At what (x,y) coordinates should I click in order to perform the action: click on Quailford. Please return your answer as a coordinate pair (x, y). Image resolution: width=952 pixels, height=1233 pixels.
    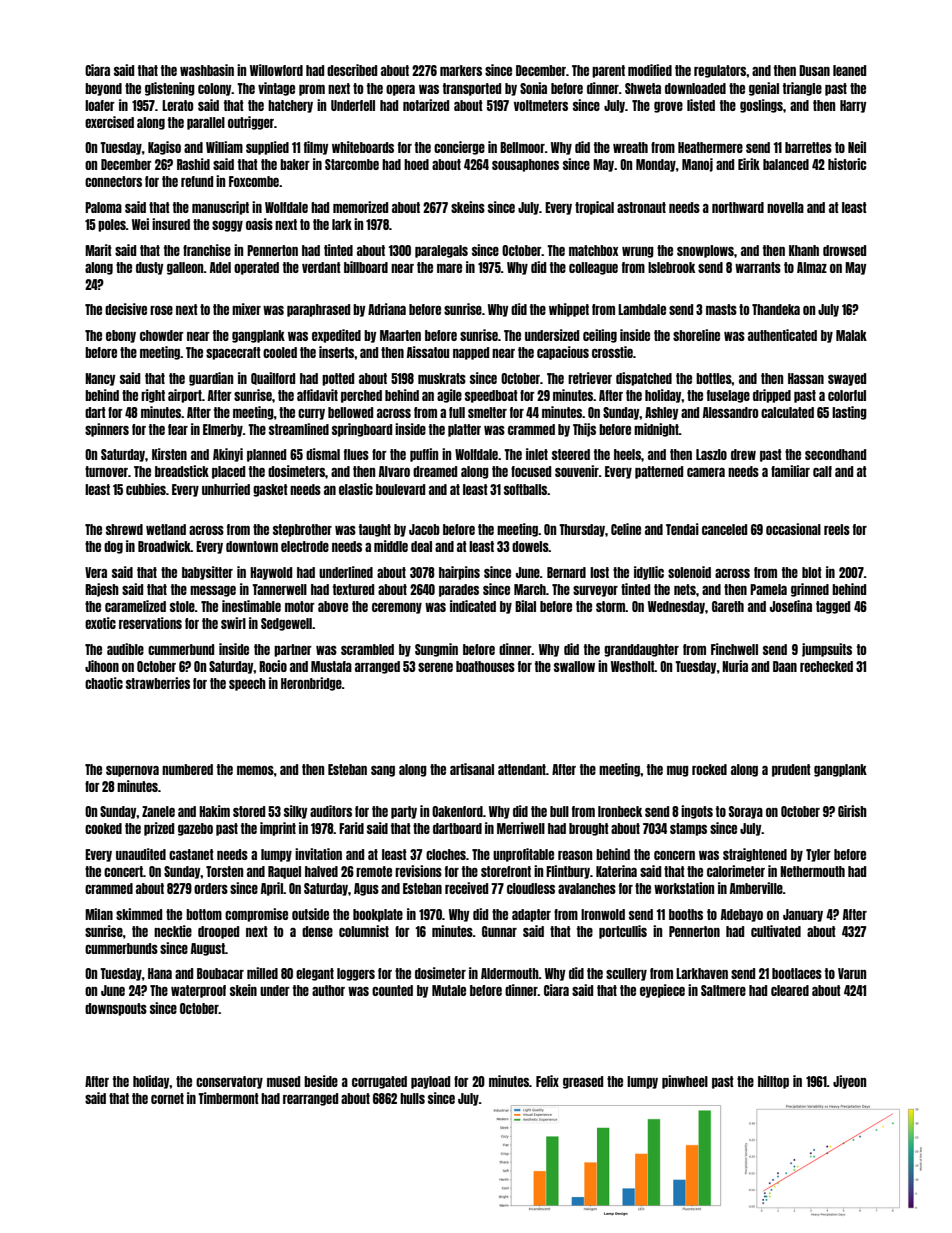
    Looking at the image, I should click on (273, 378).
